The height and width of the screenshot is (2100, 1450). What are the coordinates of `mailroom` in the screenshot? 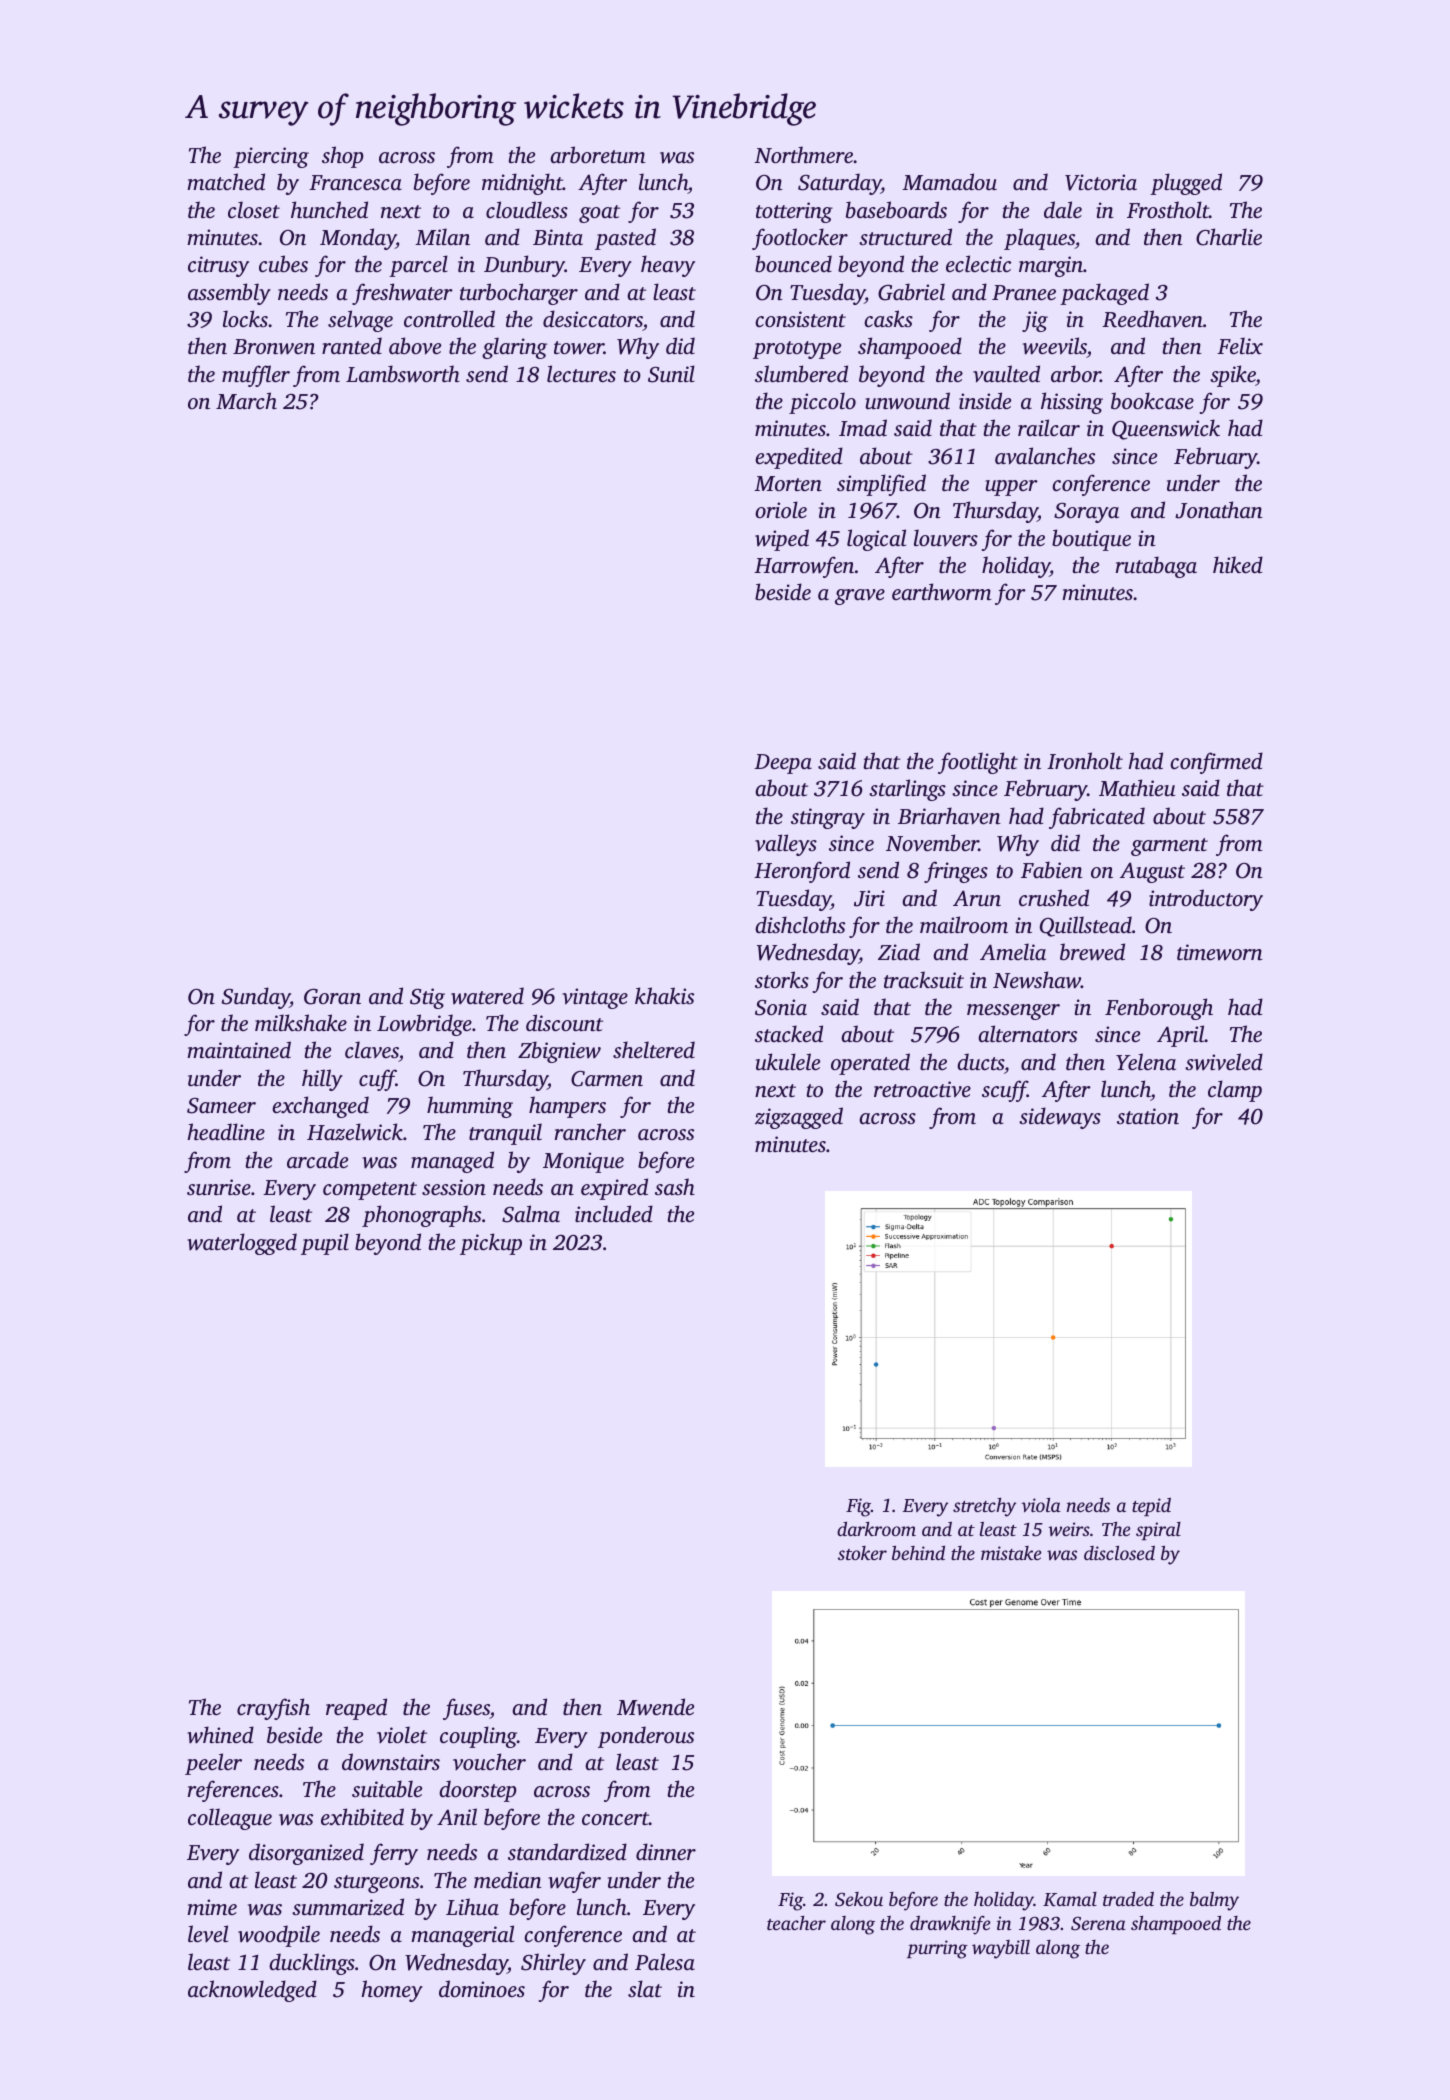 It's located at (964, 924).
